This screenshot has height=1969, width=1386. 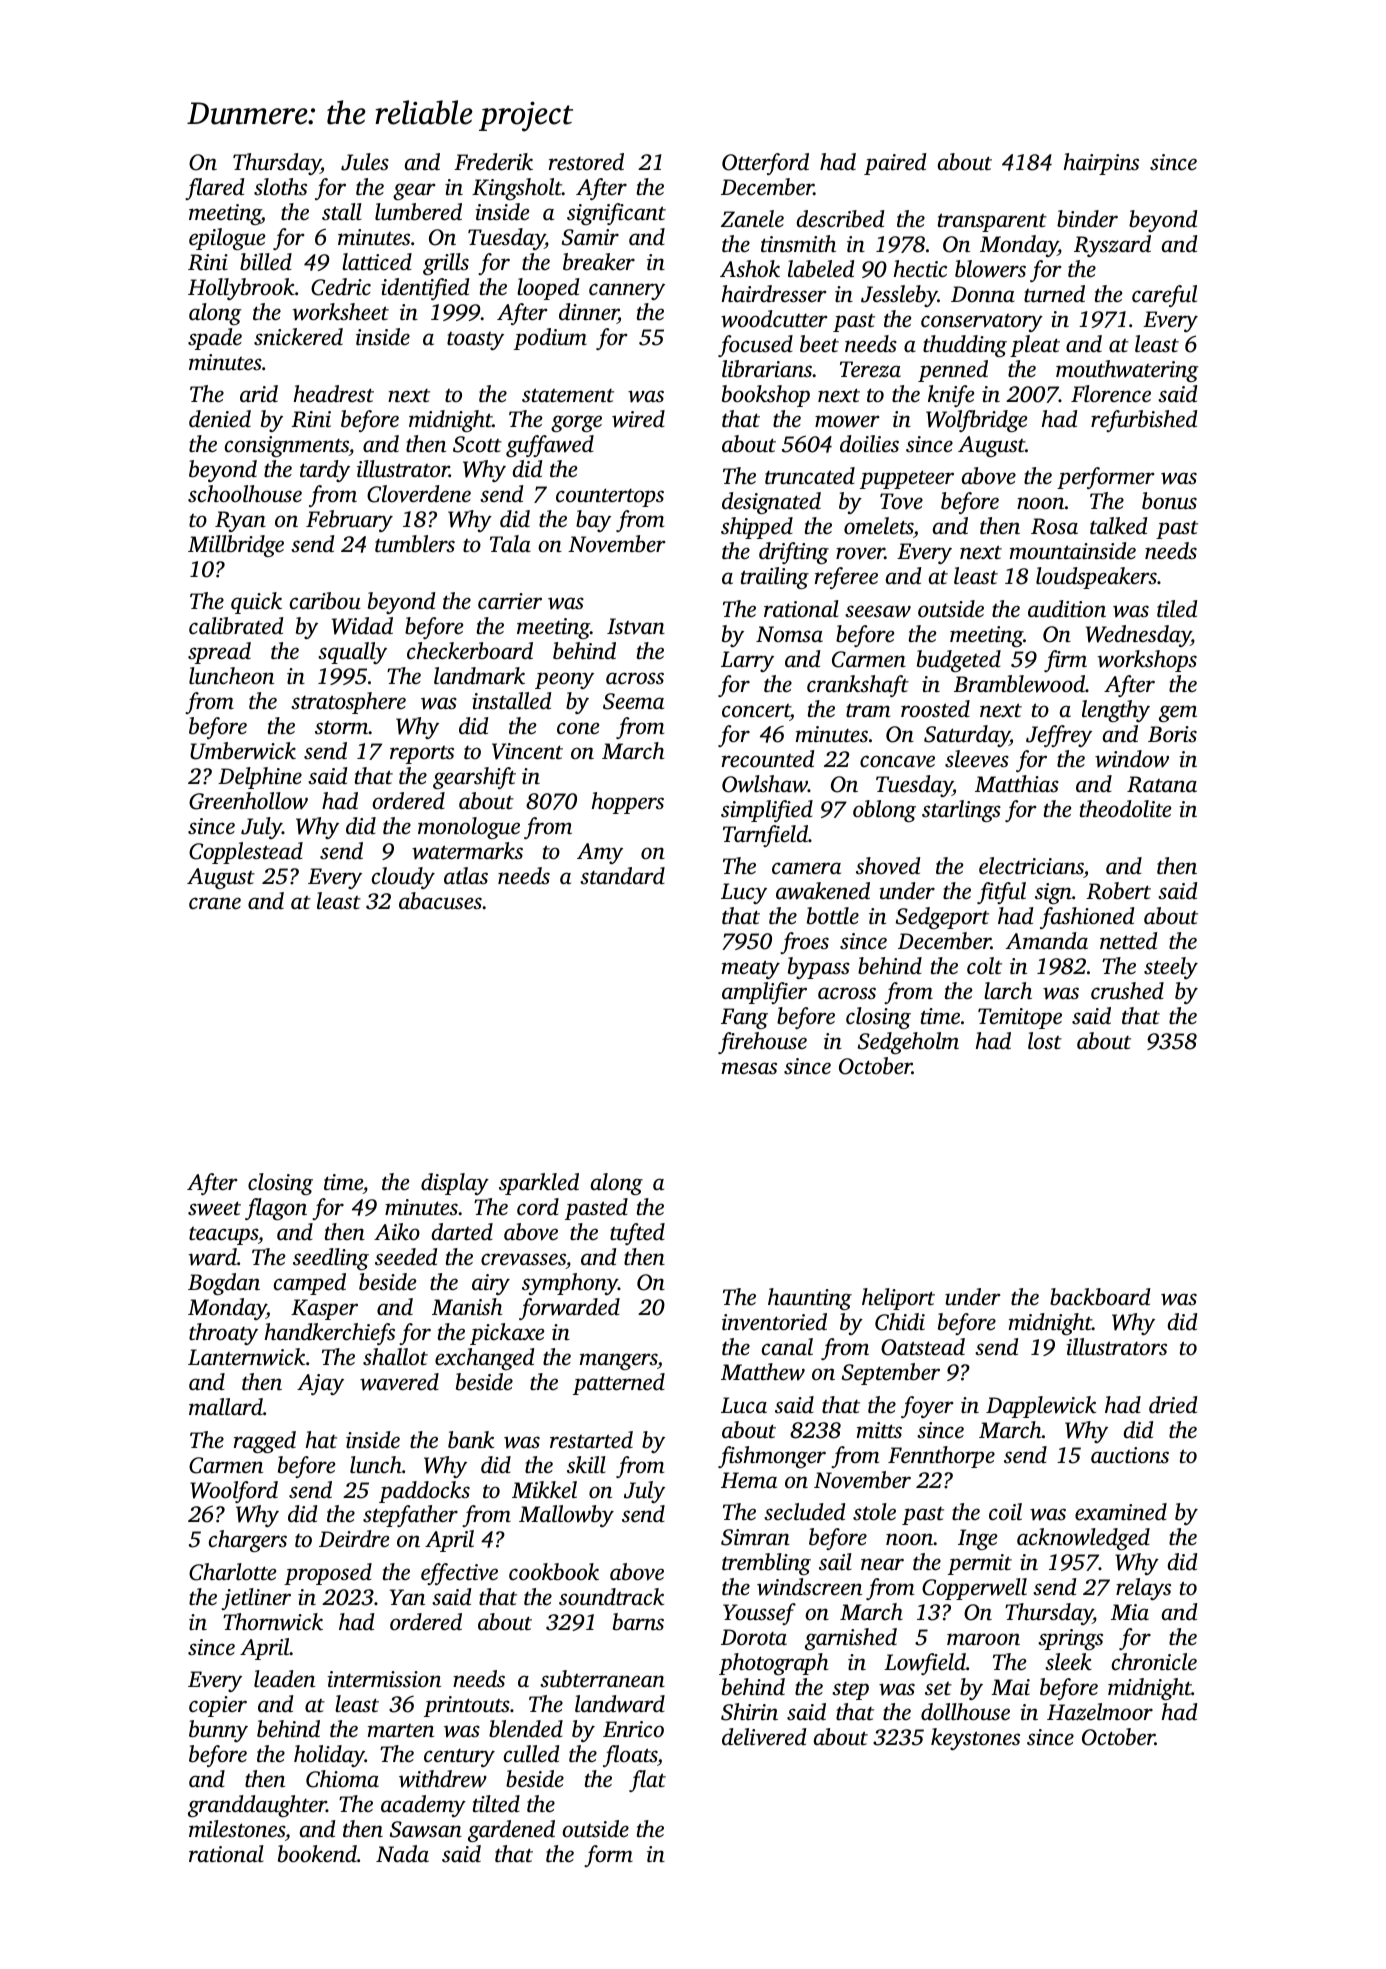 What do you see at coordinates (765, 784) in the screenshot?
I see `Owlshaw` at bounding box center [765, 784].
